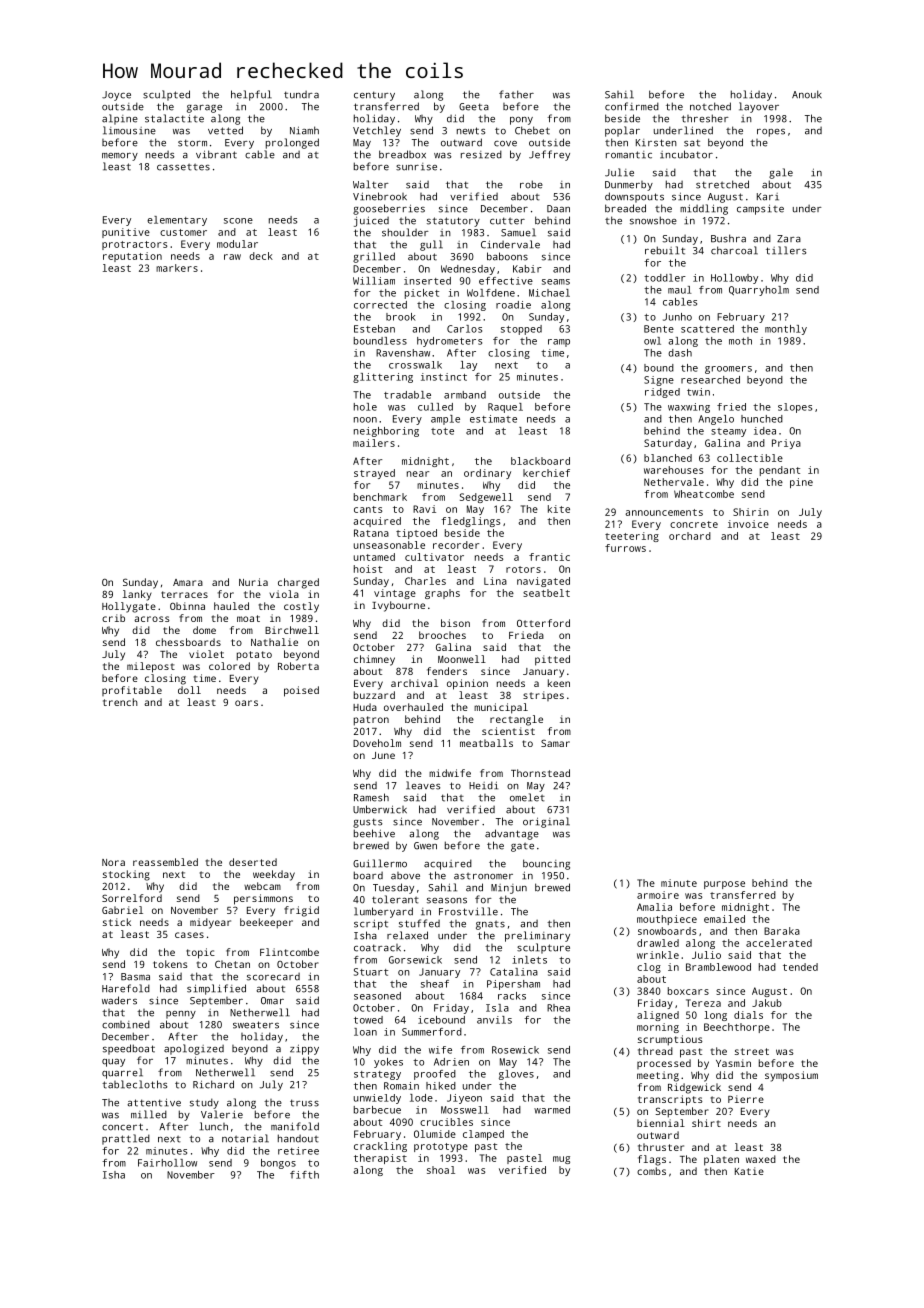 This page has height=1308, width=924. Describe the element at coordinates (710, 106) in the page. I see `notched` at that location.
